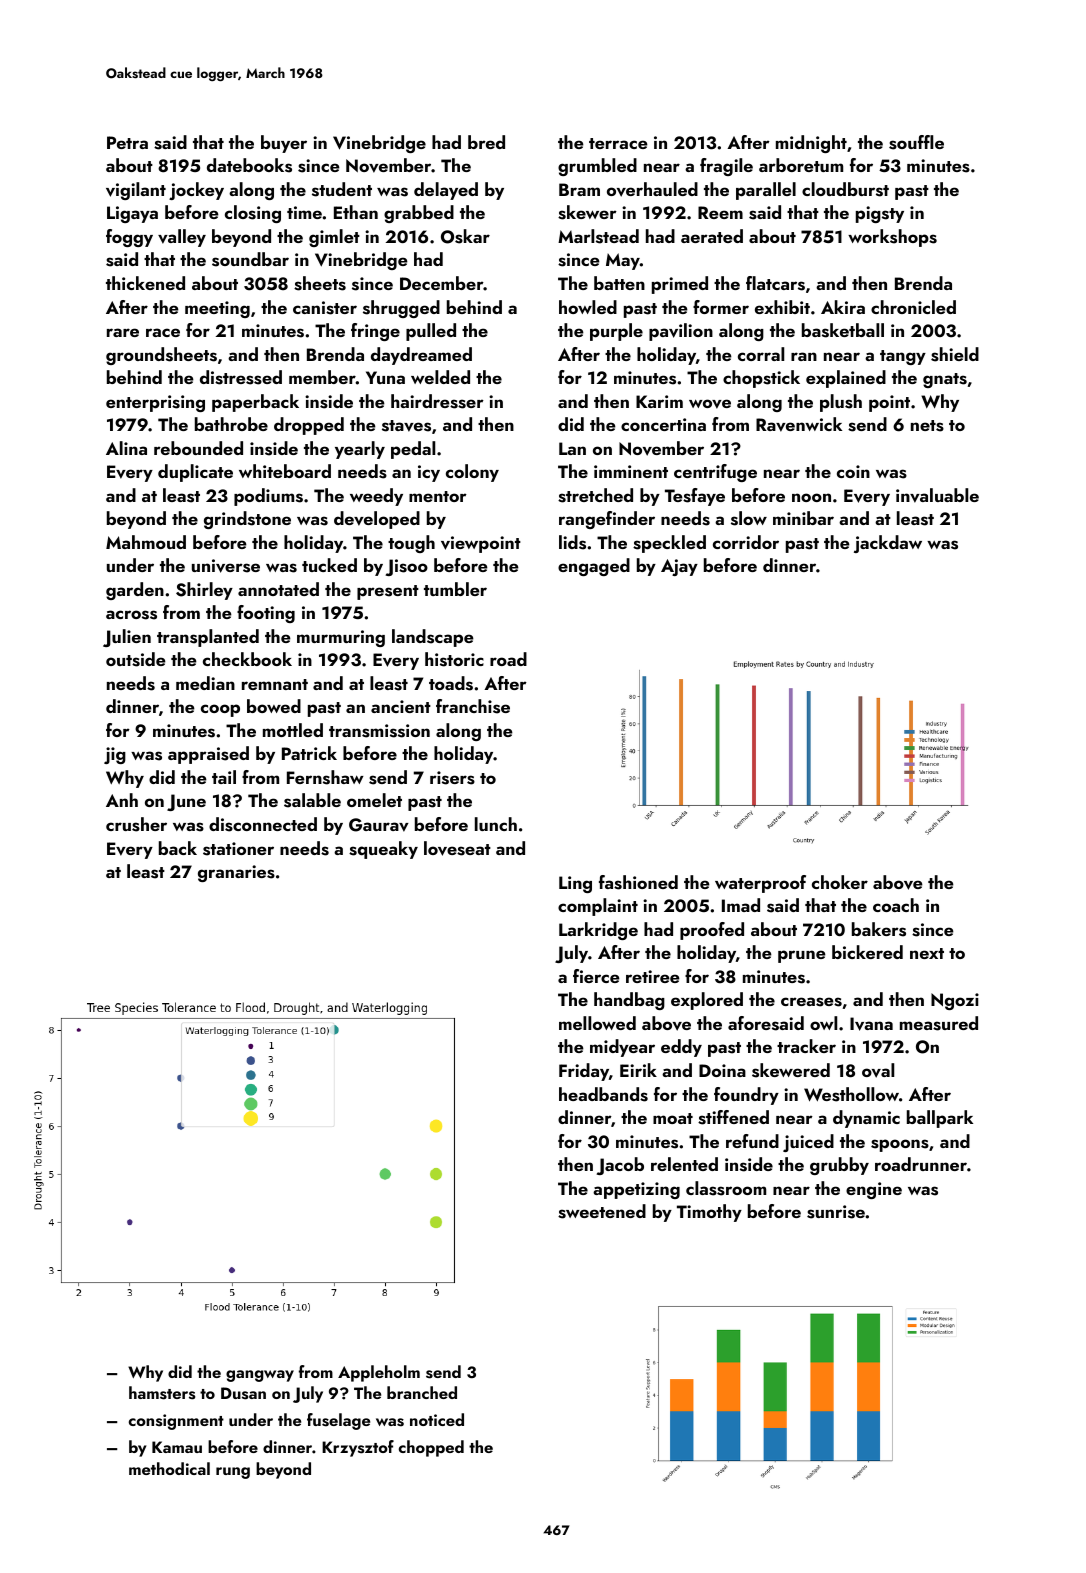  Describe the element at coordinates (684, 1164) in the screenshot. I see `relented` at that location.
